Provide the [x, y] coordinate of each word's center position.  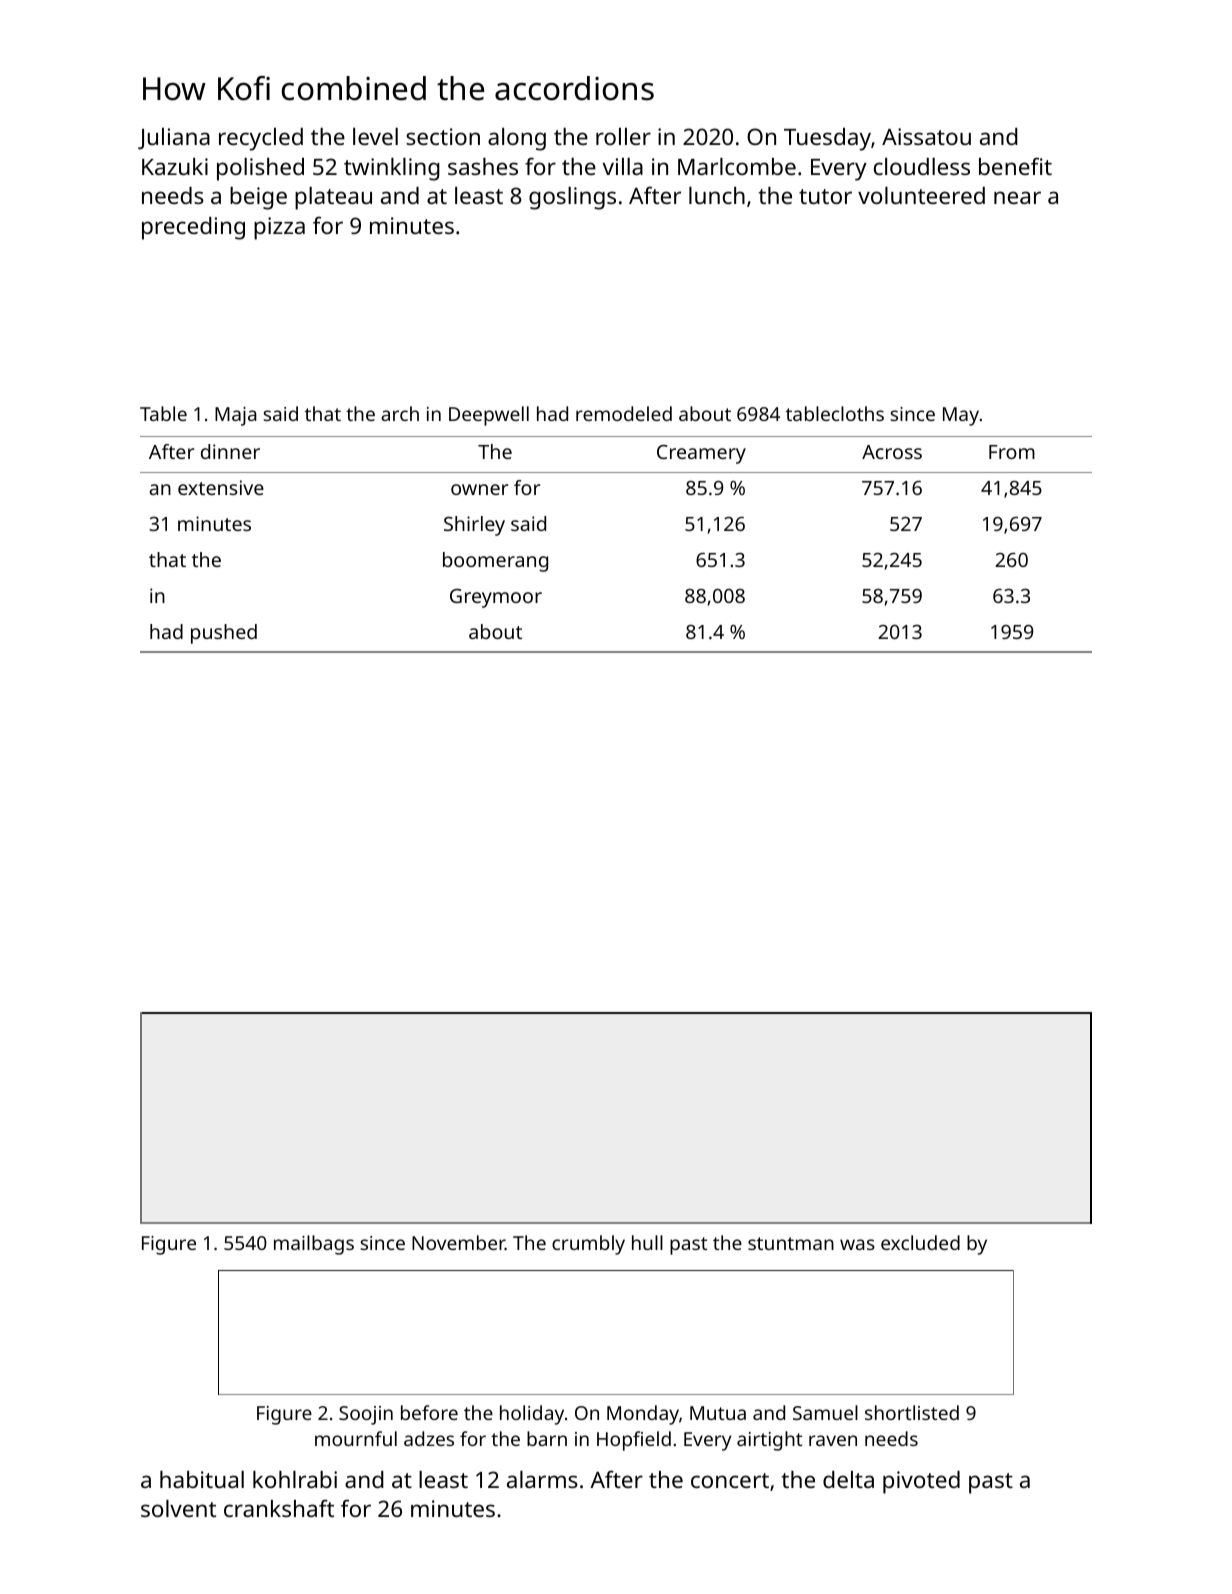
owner [479, 489]
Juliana [174, 139]
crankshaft [279, 1508]
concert [730, 1480]
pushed [224, 634]
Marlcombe [737, 166]
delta [848, 1479]
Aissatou [926, 136]
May [961, 416]
